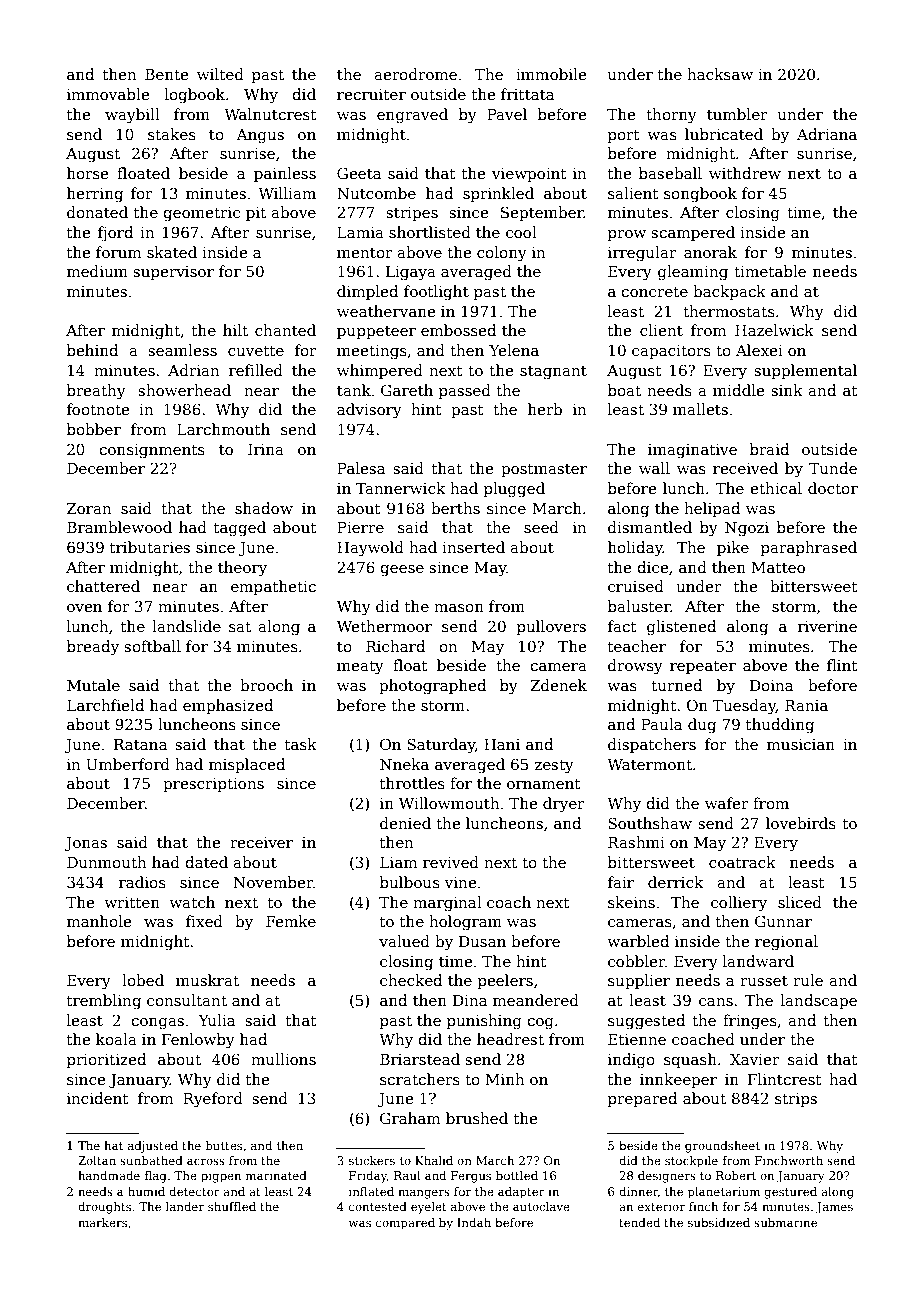 The height and width of the document is (1308, 924). What do you see at coordinates (97, 212) in the document?
I see `donated` at bounding box center [97, 212].
